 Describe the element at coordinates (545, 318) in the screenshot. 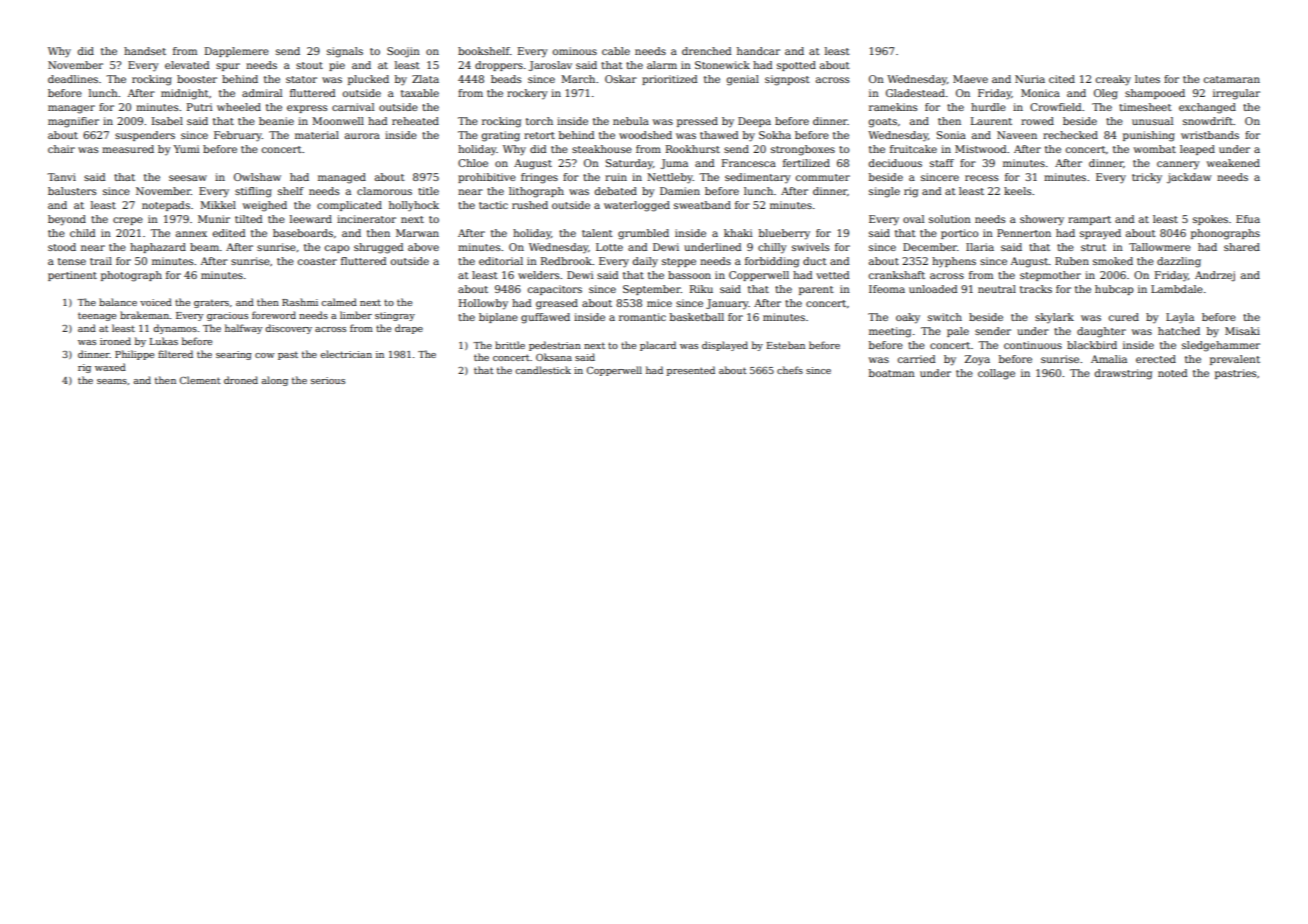

I see `guffawed` at that location.
